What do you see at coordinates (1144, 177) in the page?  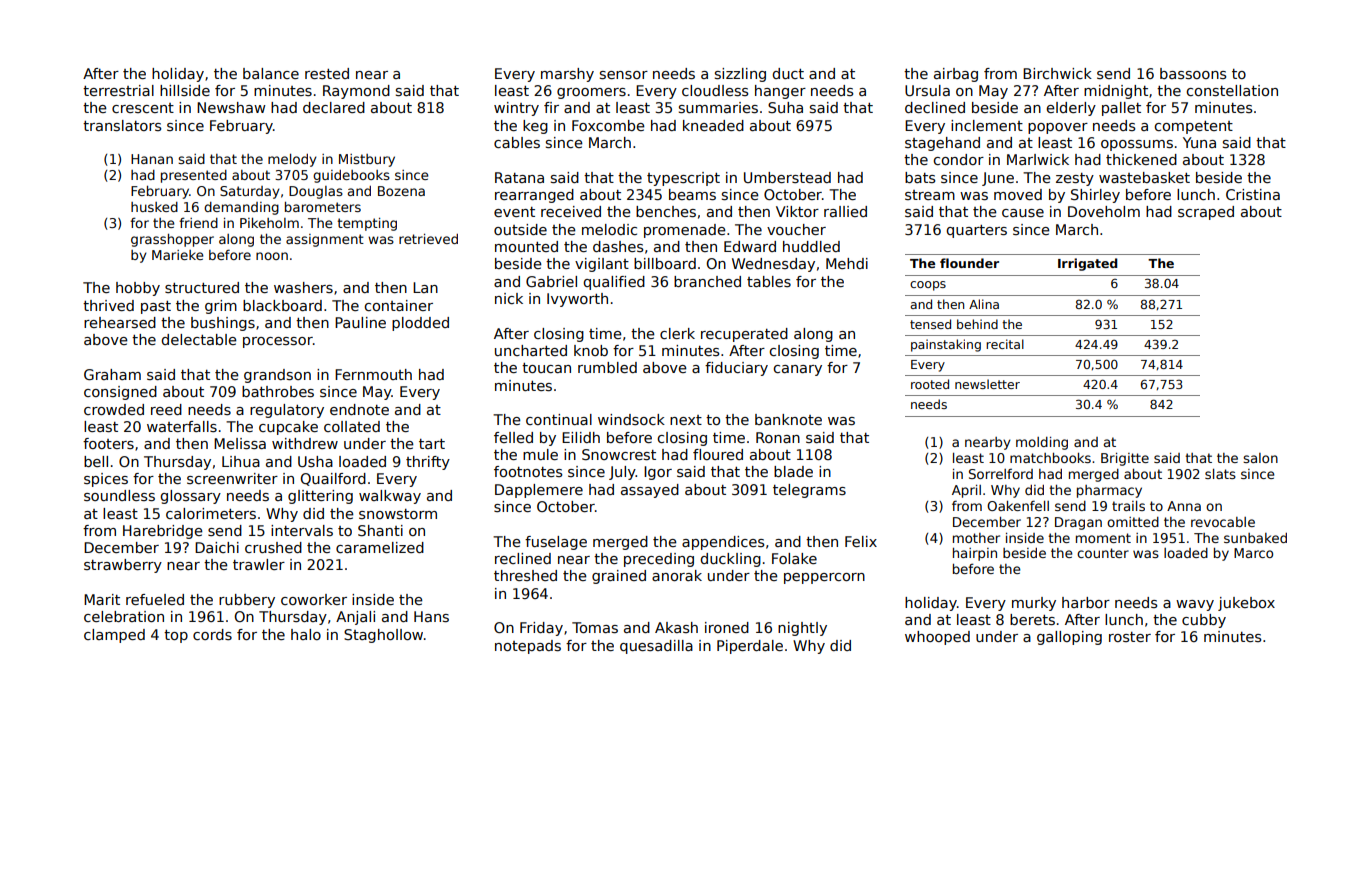 I see `wastebasket` at bounding box center [1144, 177].
